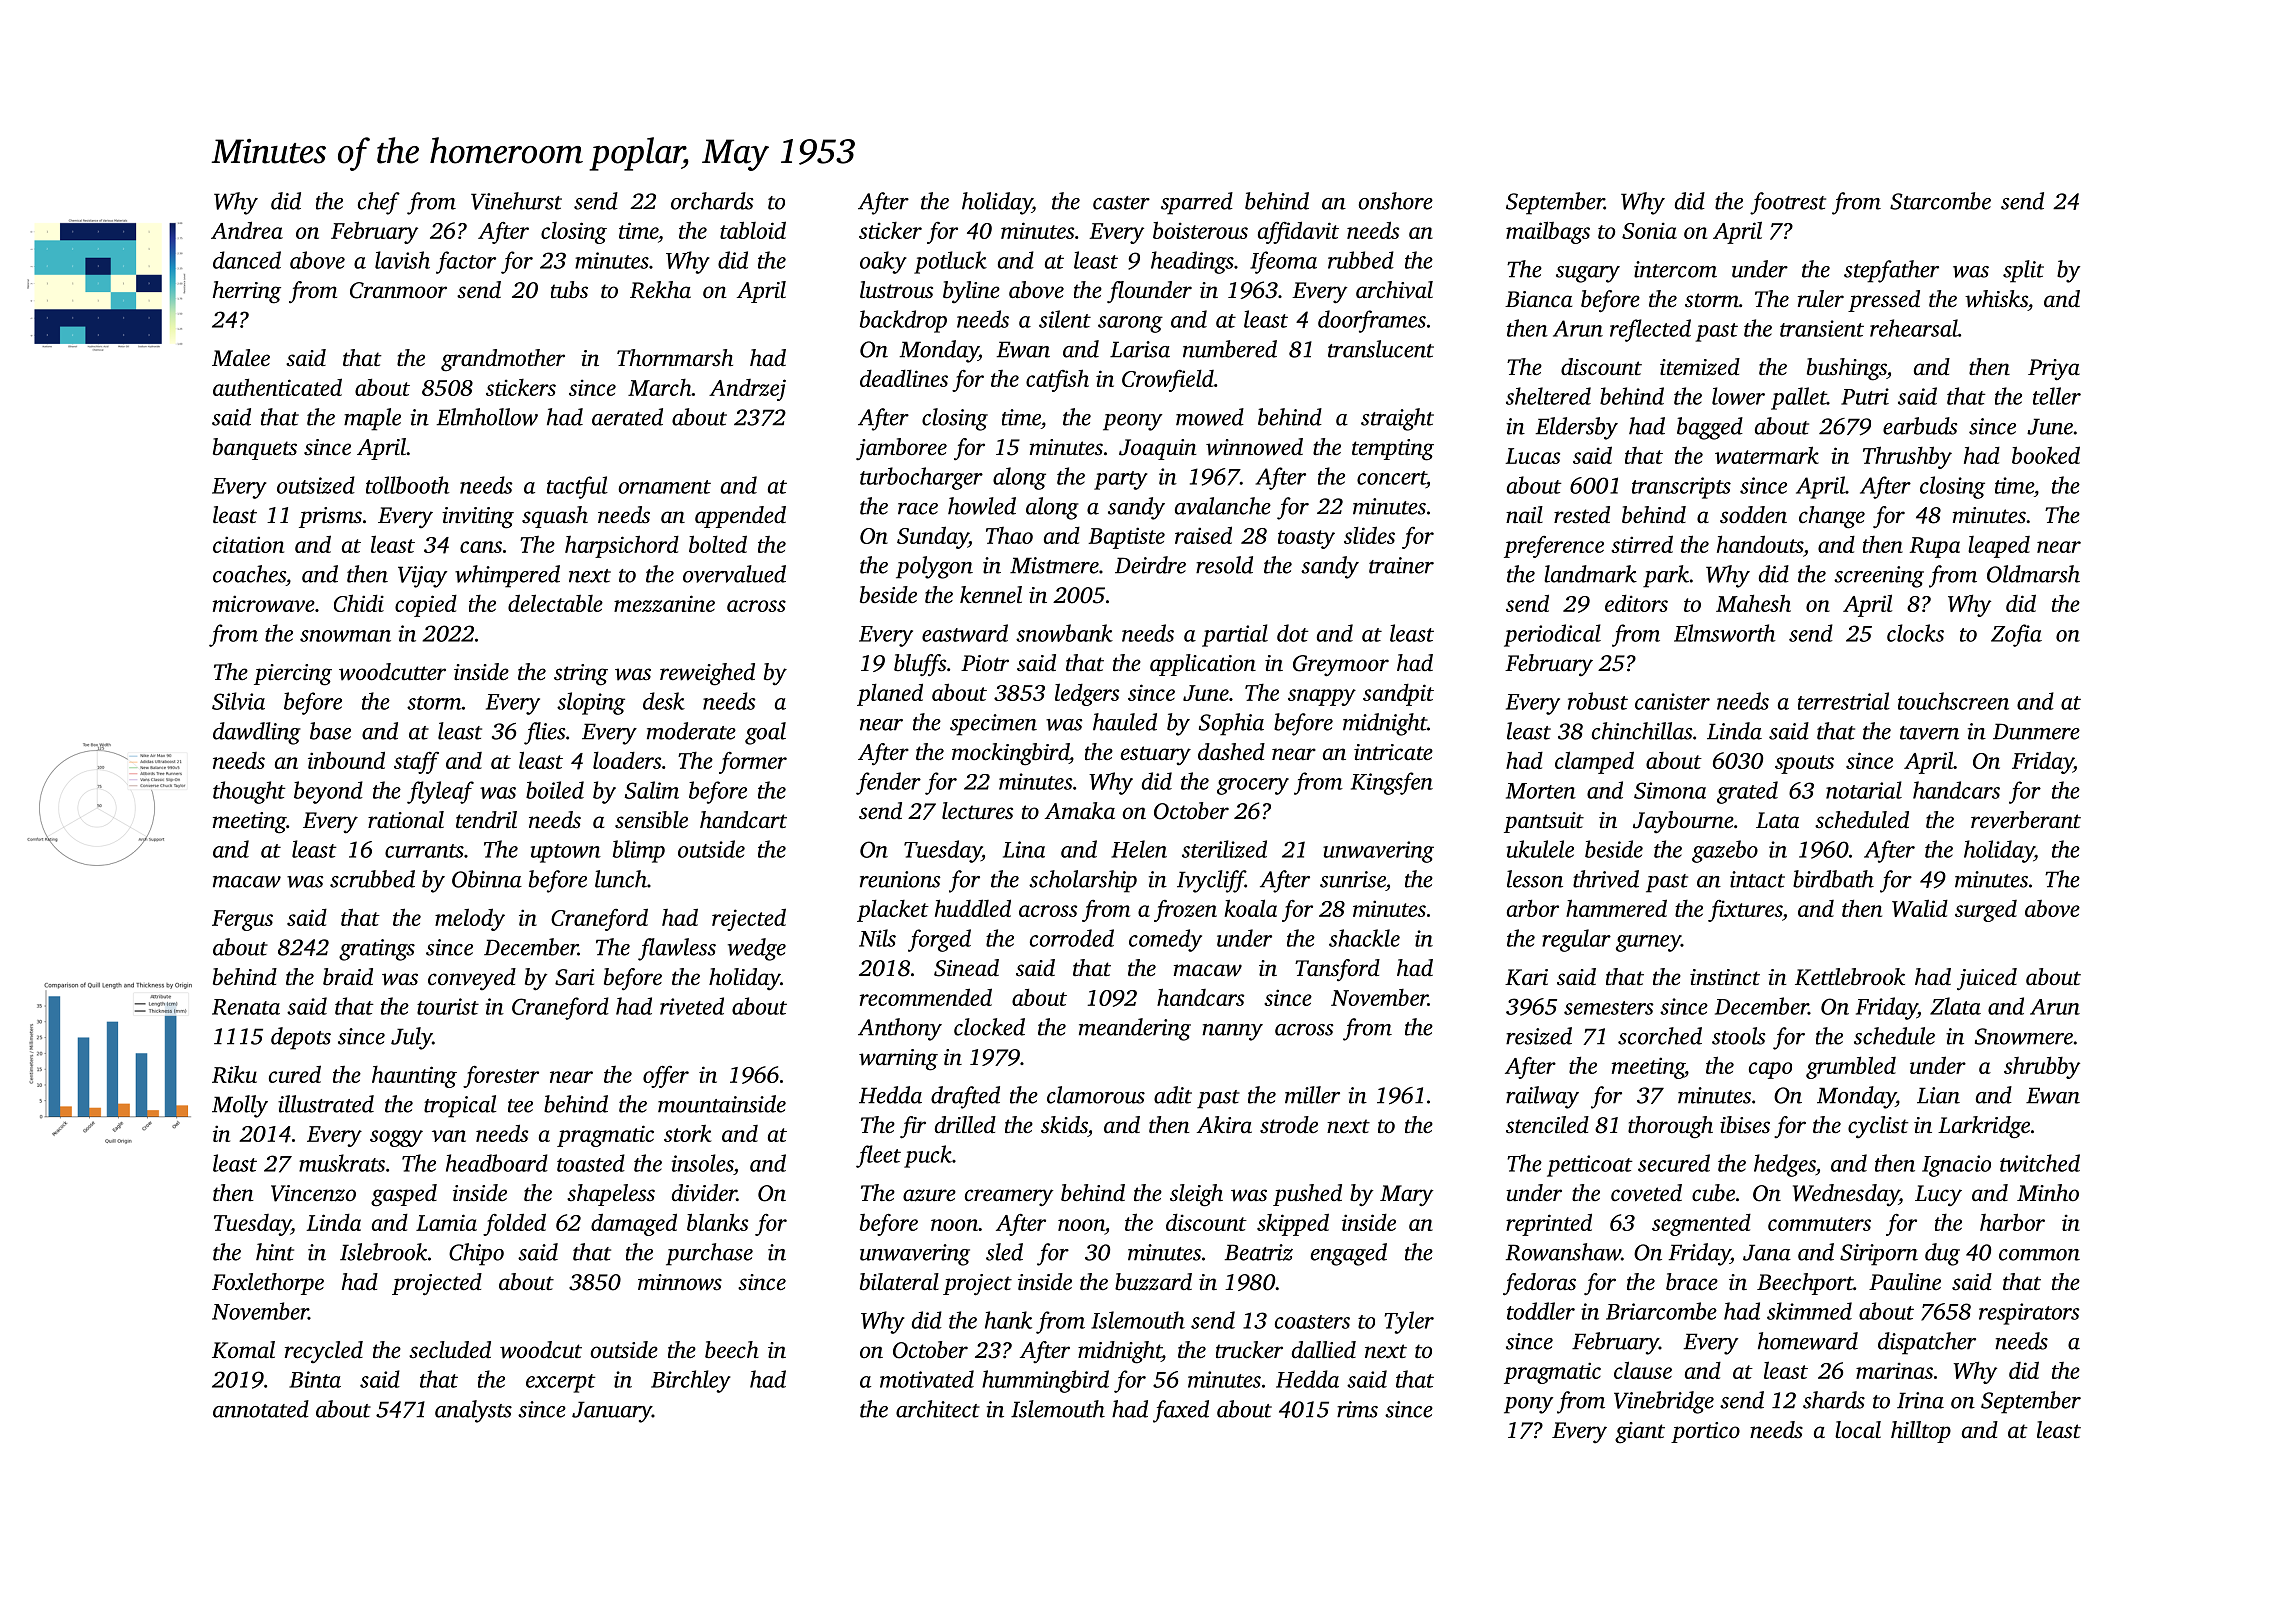  I want to click on rims, so click(1357, 1409).
